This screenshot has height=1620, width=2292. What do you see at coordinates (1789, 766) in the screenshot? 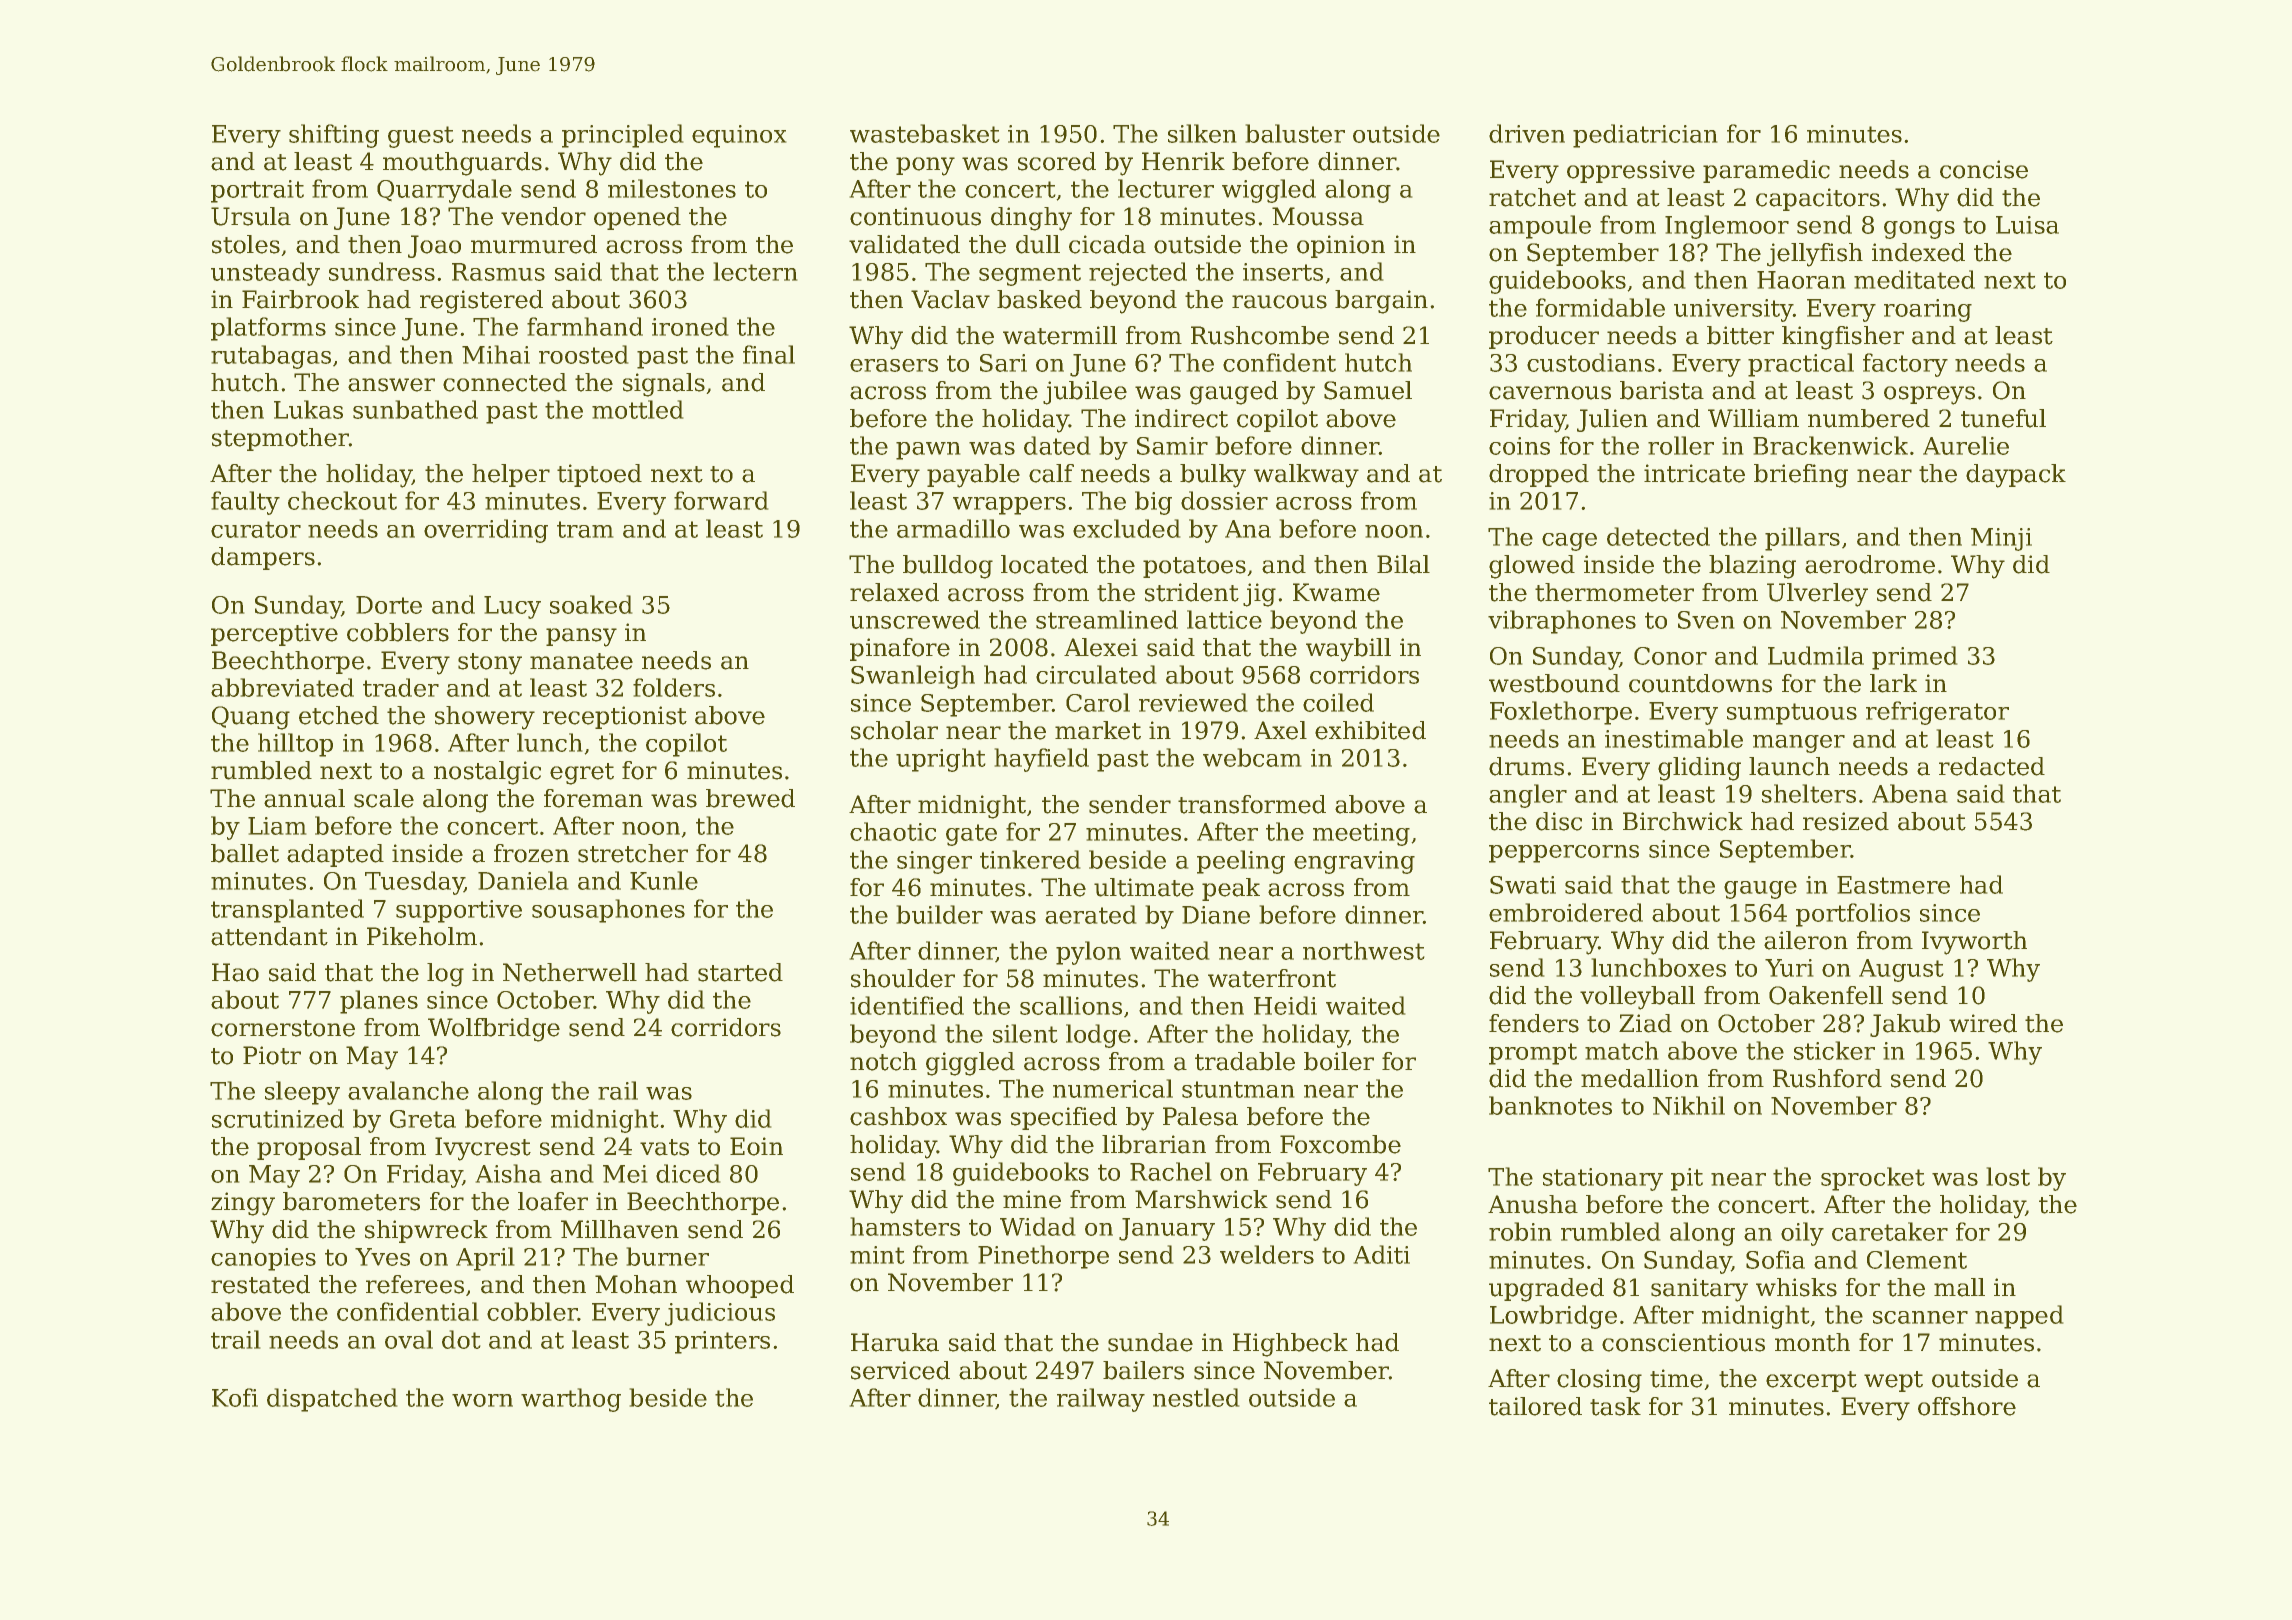
I see `launch` at bounding box center [1789, 766].
